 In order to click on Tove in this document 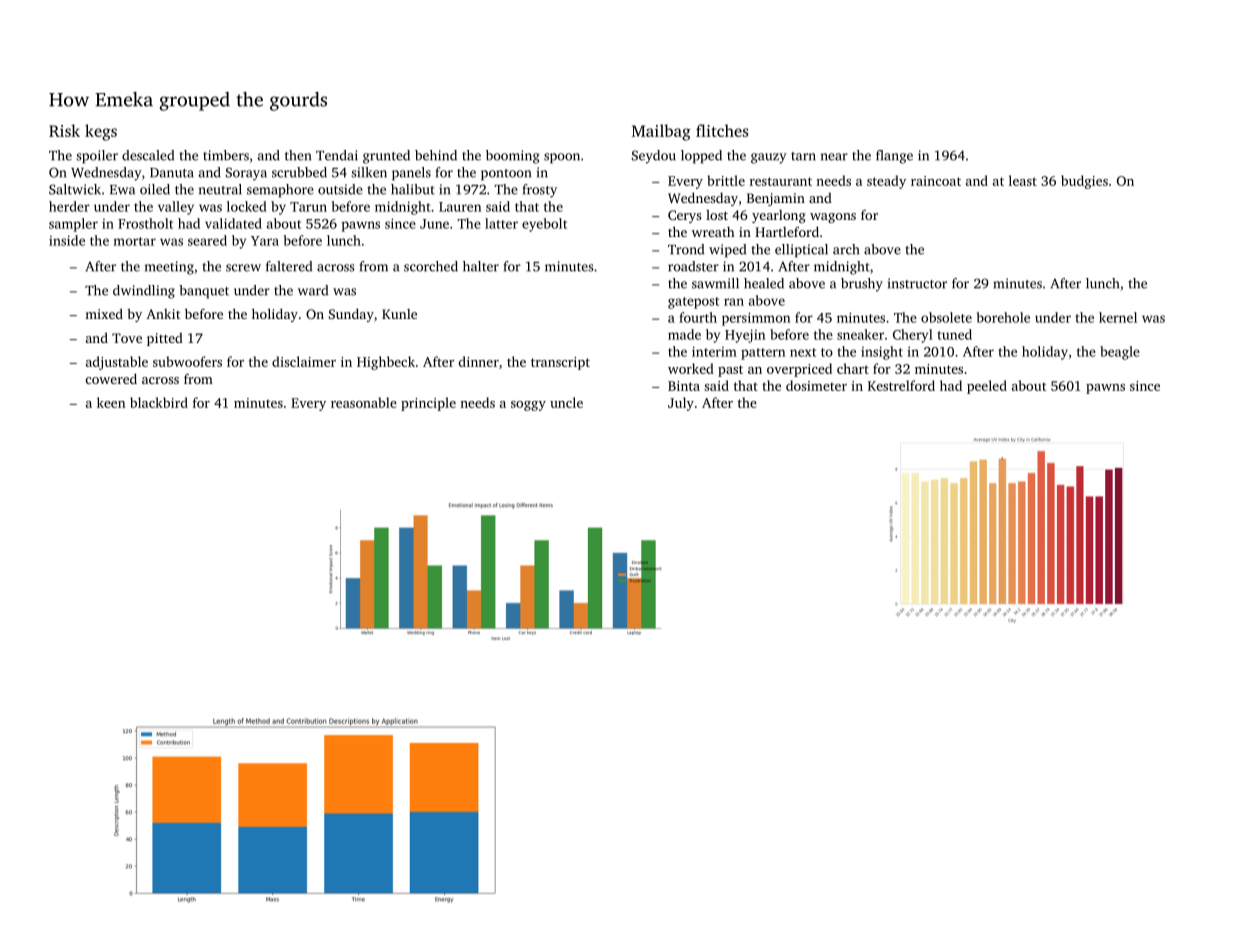, I will do `click(127, 338)`.
